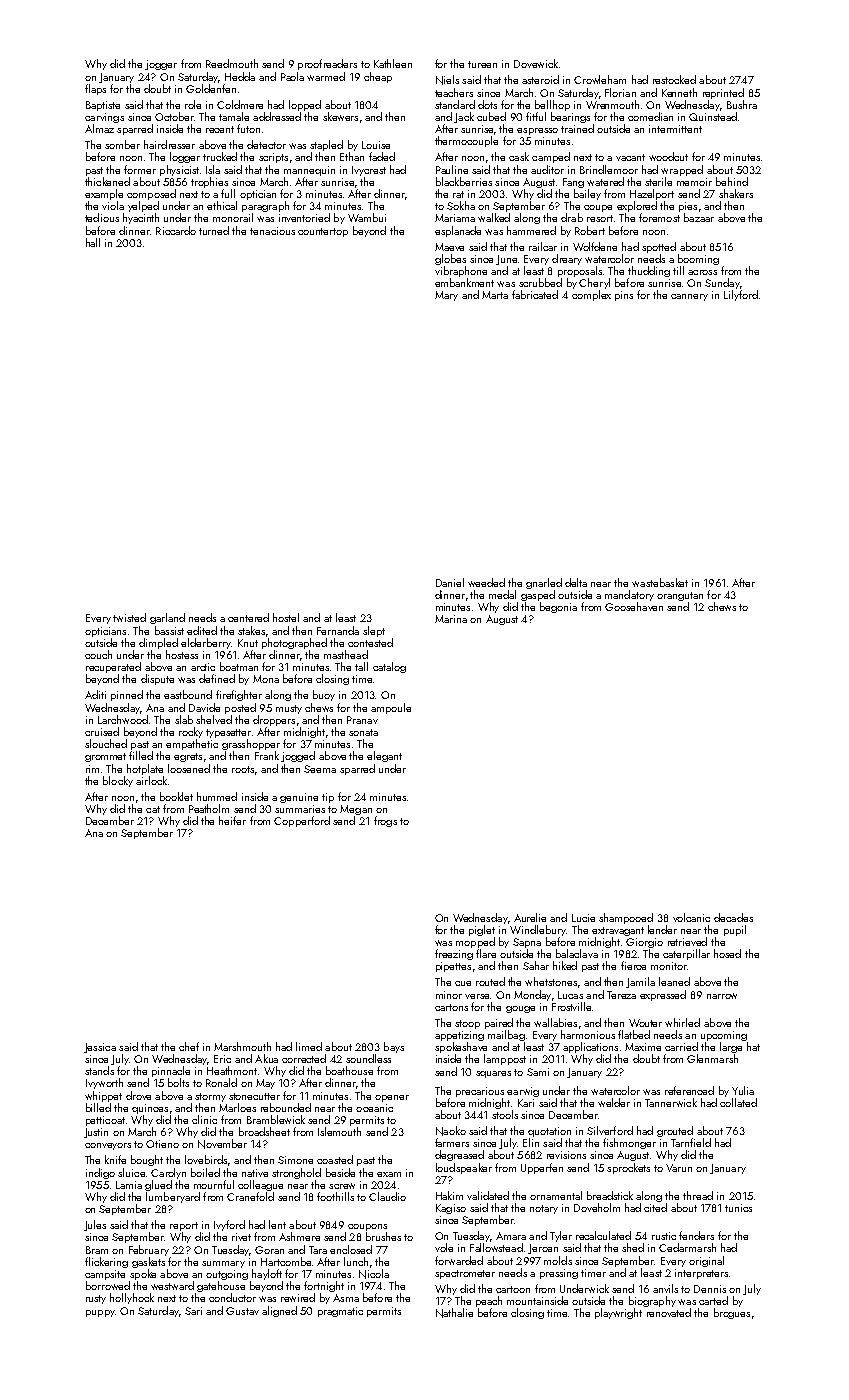  I want to click on tureen, so click(482, 64).
